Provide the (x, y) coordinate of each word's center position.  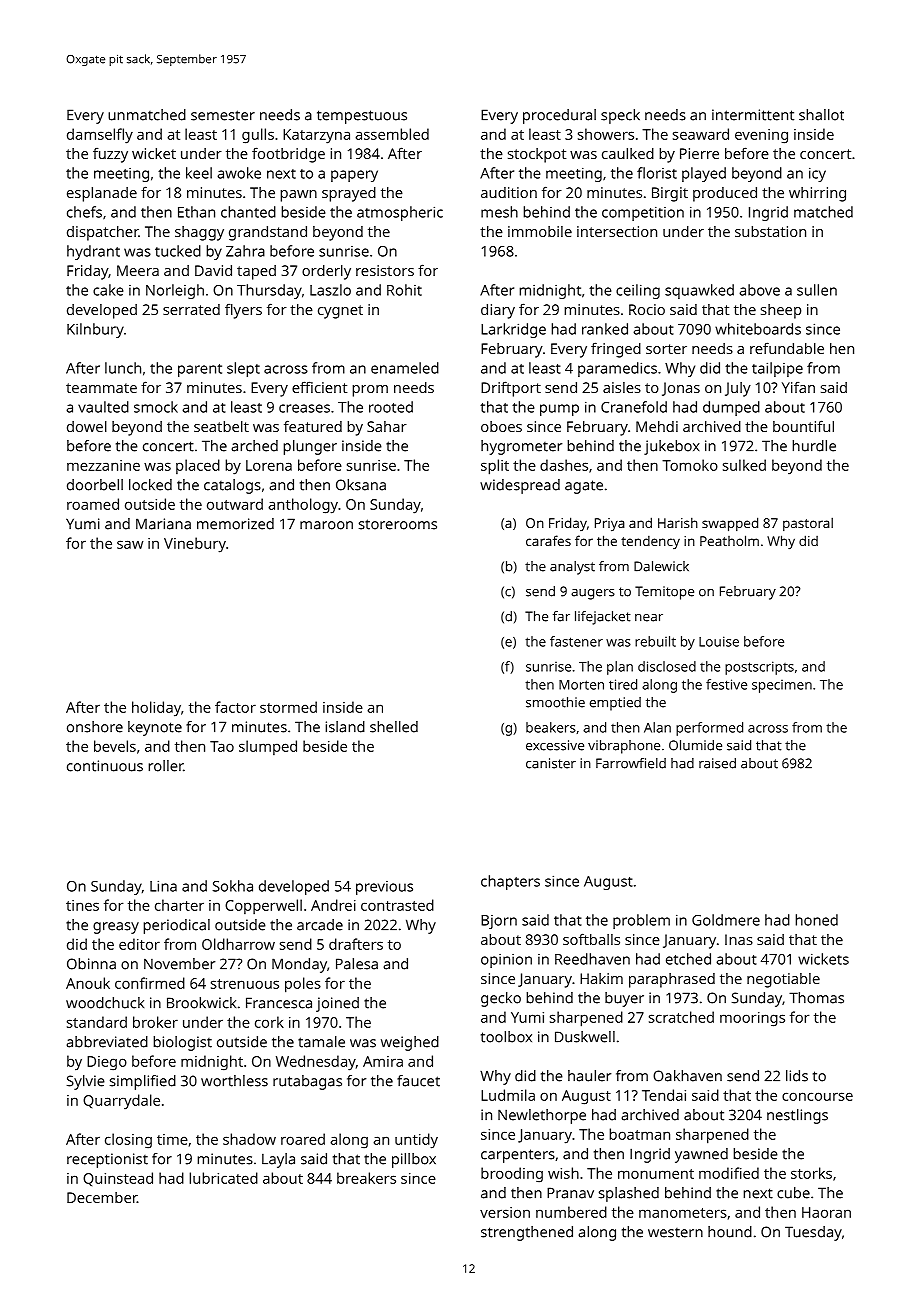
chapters (510, 882)
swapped (730, 524)
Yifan (798, 387)
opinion (506, 961)
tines (82, 905)
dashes (564, 465)
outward (235, 504)
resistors (385, 270)
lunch (123, 368)
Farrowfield (631, 763)
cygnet (340, 312)
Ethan (196, 212)
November (179, 964)
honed (816, 920)
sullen (817, 290)
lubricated (223, 1178)
